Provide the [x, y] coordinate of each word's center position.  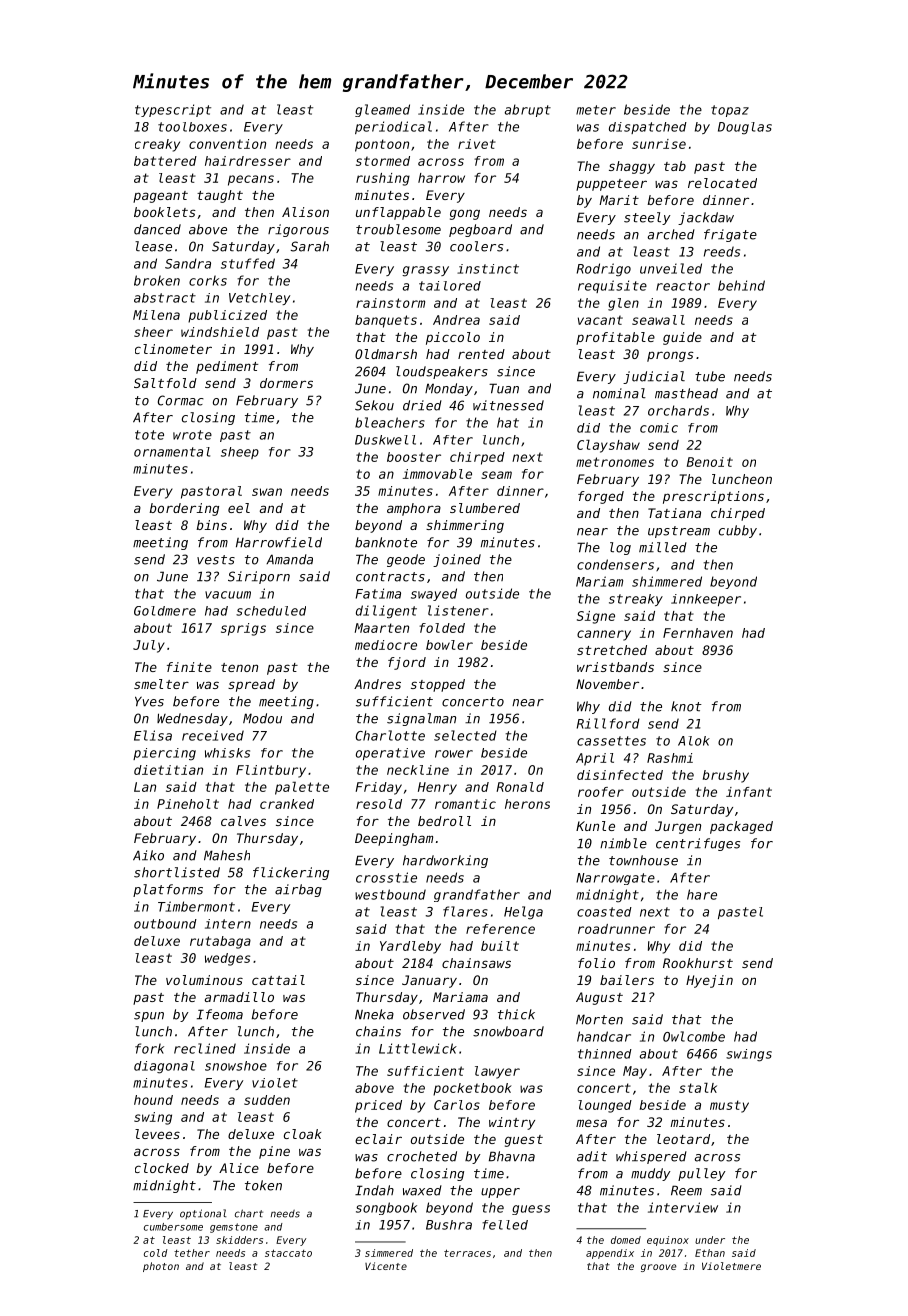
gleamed [382, 110]
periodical [393, 127]
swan [267, 492]
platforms [168, 890]
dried [422, 405]
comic [659, 428]
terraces [467, 1253]
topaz [730, 111]
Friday [378, 788]
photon [161, 1267]
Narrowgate [615, 879]
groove [659, 1268]
